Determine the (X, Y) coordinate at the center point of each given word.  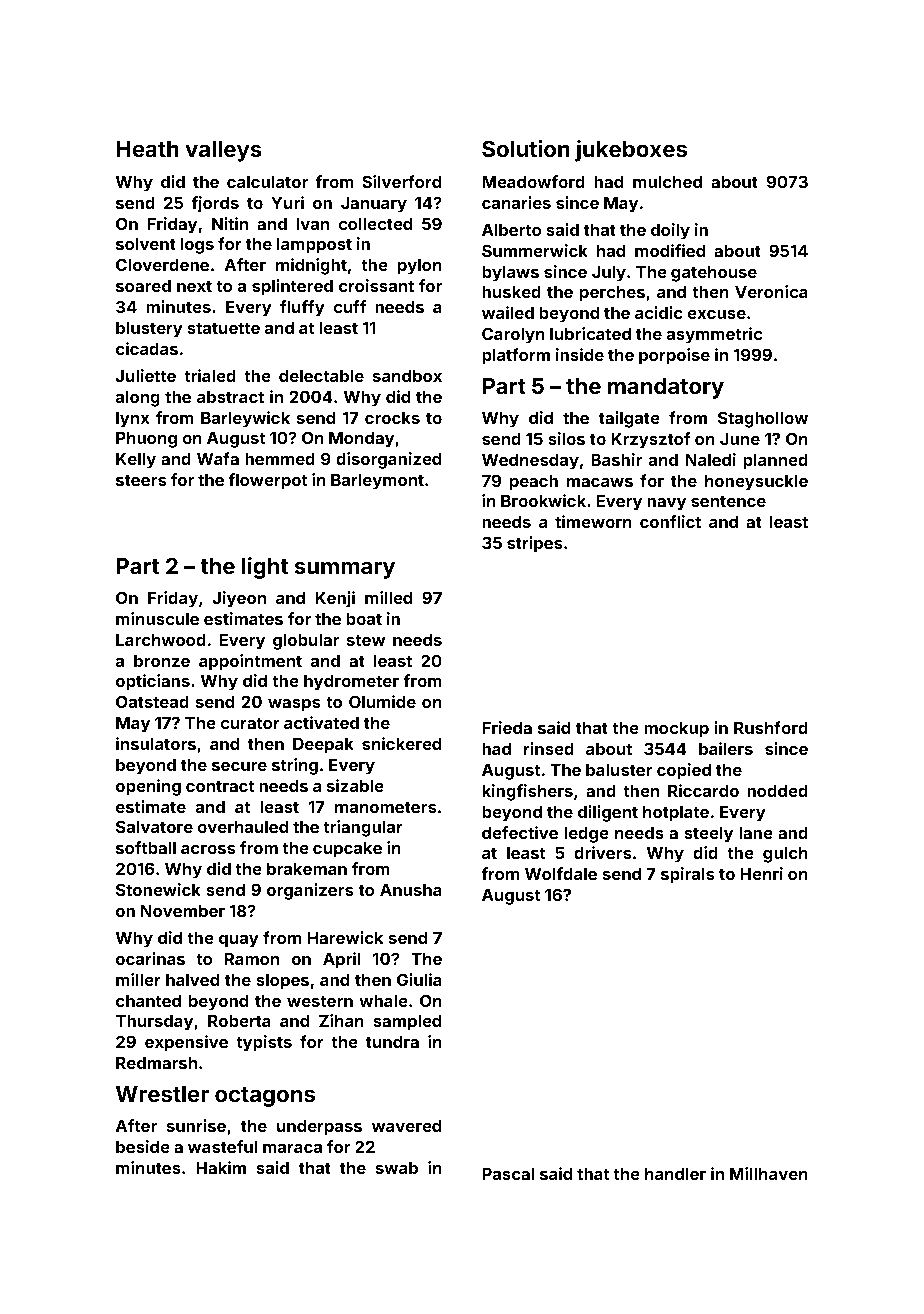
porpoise (674, 356)
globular (306, 642)
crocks (392, 418)
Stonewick (158, 889)
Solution (526, 148)
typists (264, 1043)
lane (756, 833)
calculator (267, 182)
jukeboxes (631, 151)
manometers (385, 807)
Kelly (136, 461)
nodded (777, 791)
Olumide (382, 701)
